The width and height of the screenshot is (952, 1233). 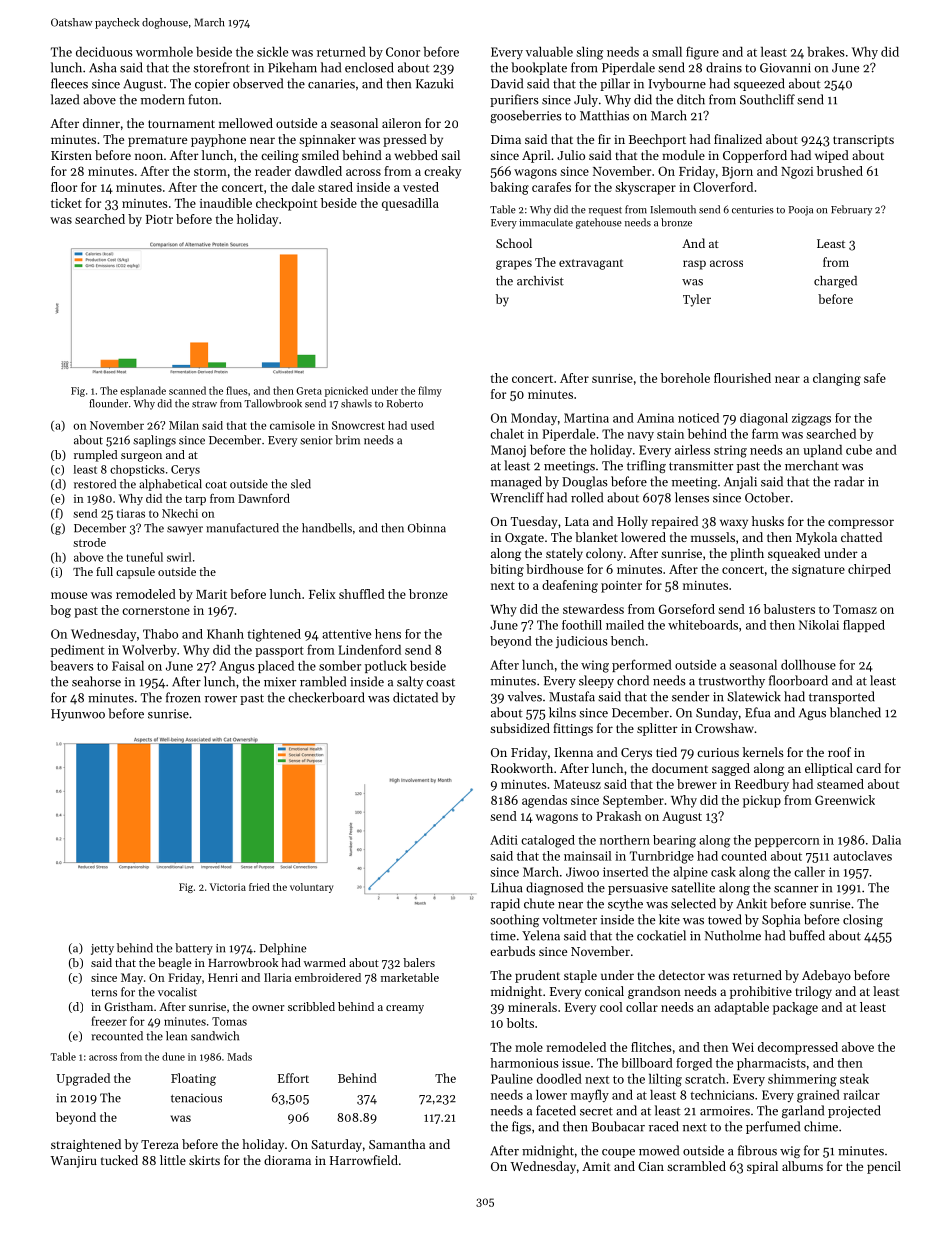 What do you see at coordinates (65, 99) in the screenshot?
I see `lazed` at bounding box center [65, 99].
